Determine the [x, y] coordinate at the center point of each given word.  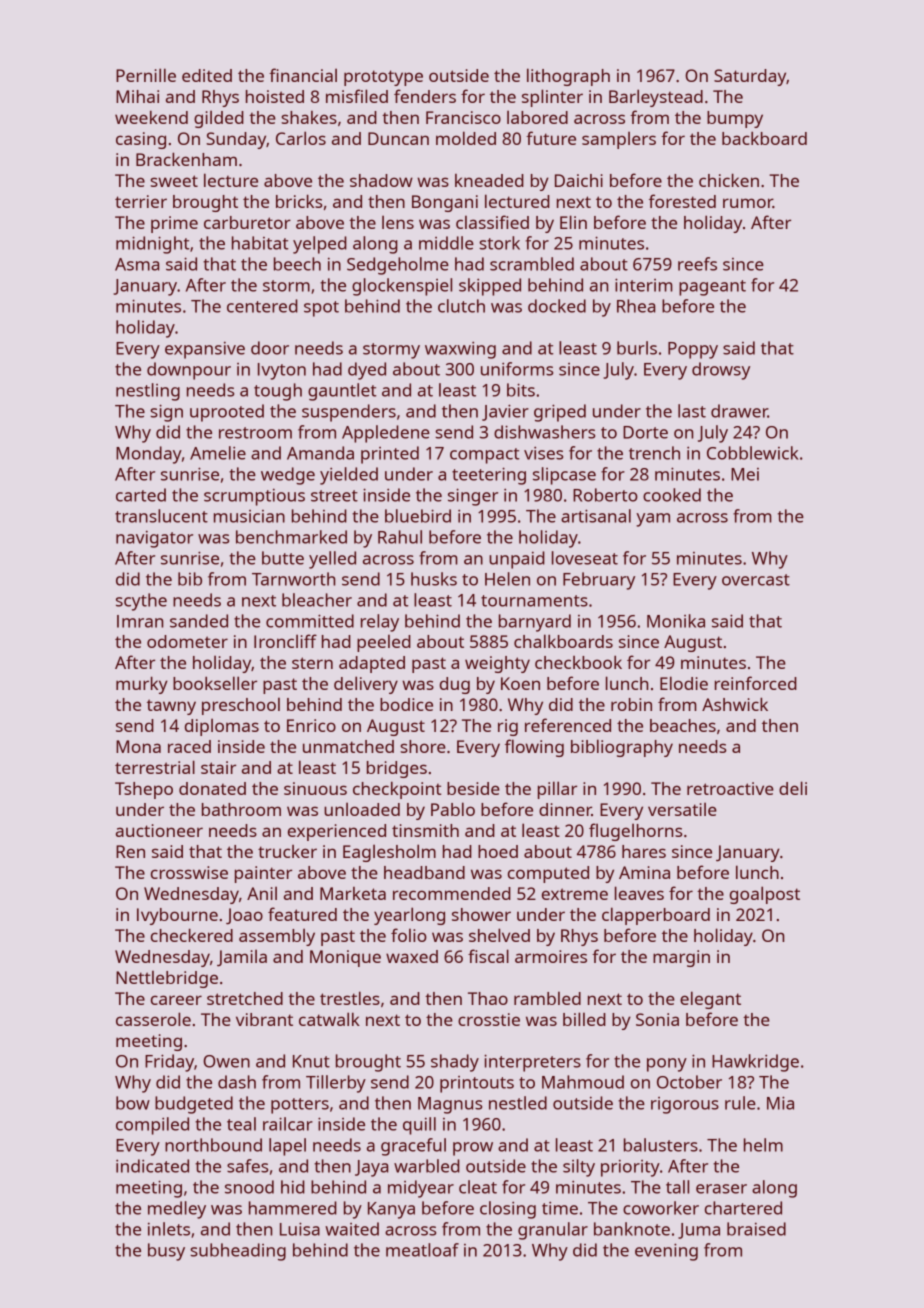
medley [177, 1210]
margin [681, 958]
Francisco [463, 117]
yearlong [409, 916]
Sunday [236, 140]
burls [637, 348]
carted [141, 495]
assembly [277, 937]
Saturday [750, 77]
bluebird [418, 516]
